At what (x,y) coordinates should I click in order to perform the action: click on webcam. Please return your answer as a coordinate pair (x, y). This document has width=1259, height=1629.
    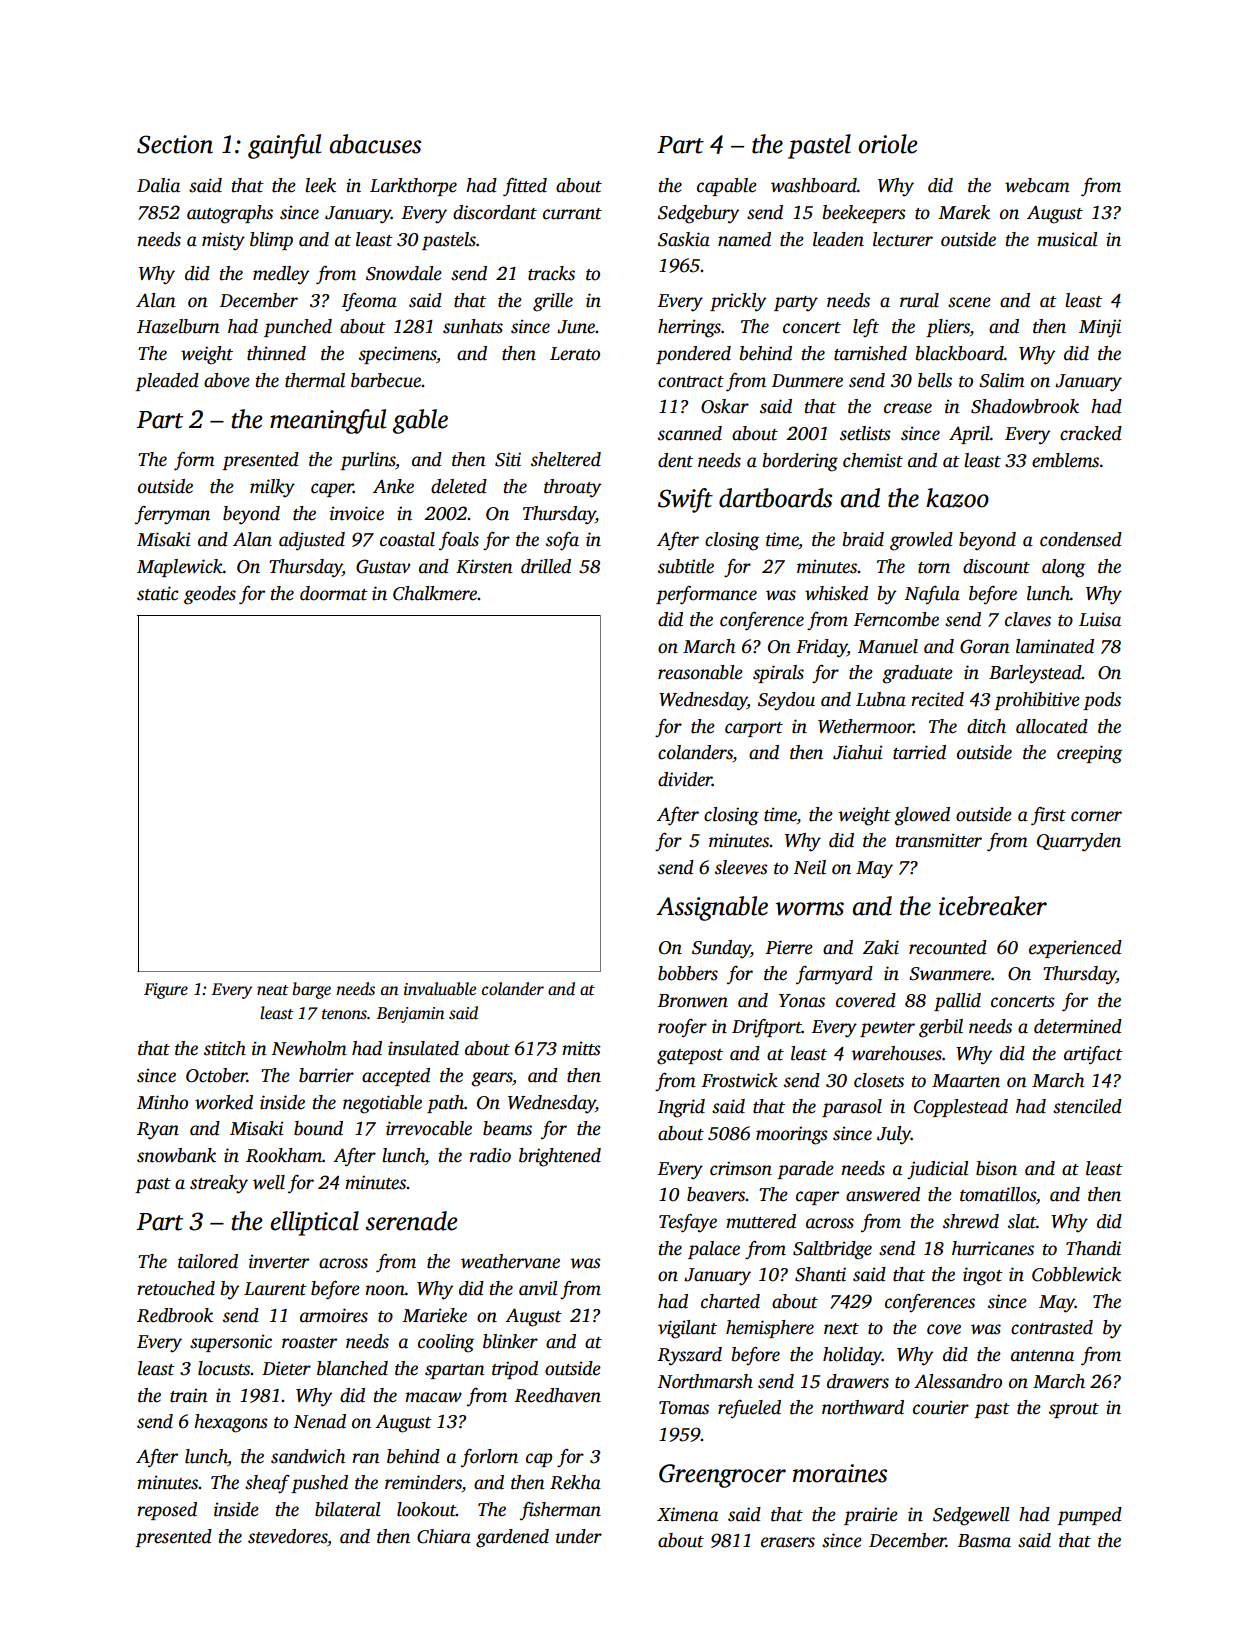
    Looking at the image, I should click on (1037, 185).
